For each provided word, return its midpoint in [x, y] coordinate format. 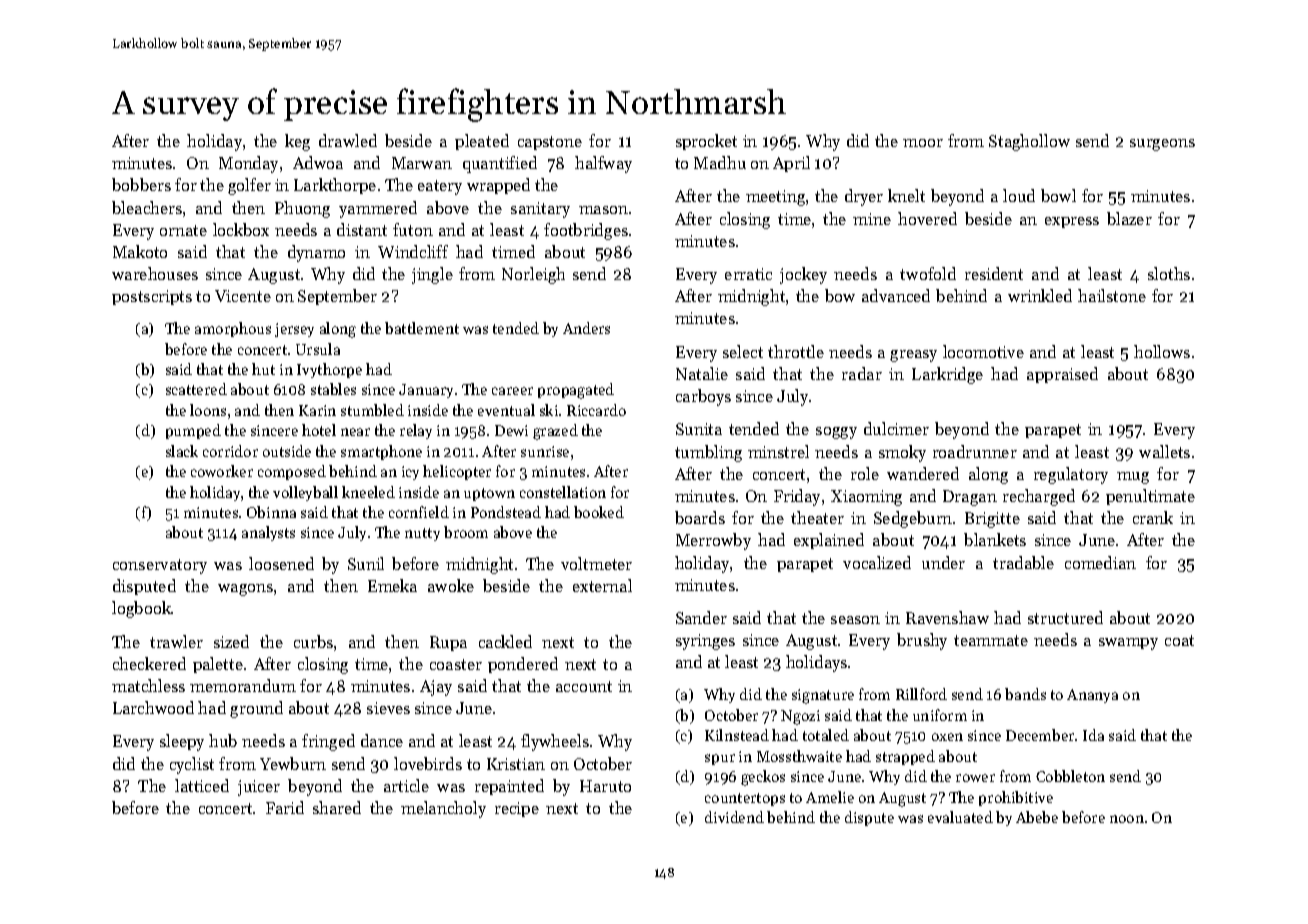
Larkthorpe [335, 186]
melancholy [443, 809]
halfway [603, 164]
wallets [1164, 451]
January [426, 391]
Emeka [392, 585]
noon [1127, 819]
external [602, 585]
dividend [734, 817]
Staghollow [1029, 142]
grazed [555, 432]
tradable [1023, 562]
